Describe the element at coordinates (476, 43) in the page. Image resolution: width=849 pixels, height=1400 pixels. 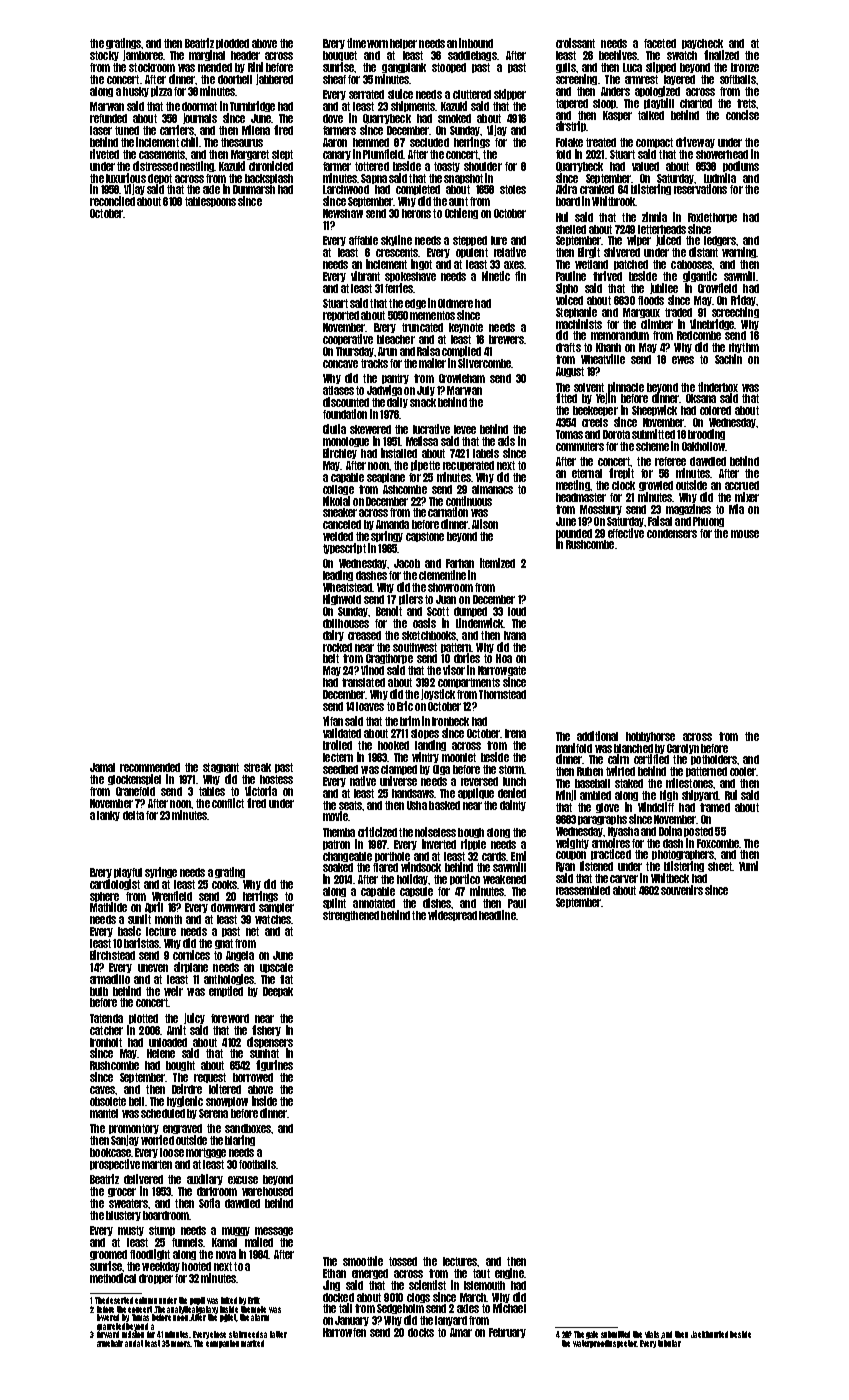
I see `inbound` at that location.
